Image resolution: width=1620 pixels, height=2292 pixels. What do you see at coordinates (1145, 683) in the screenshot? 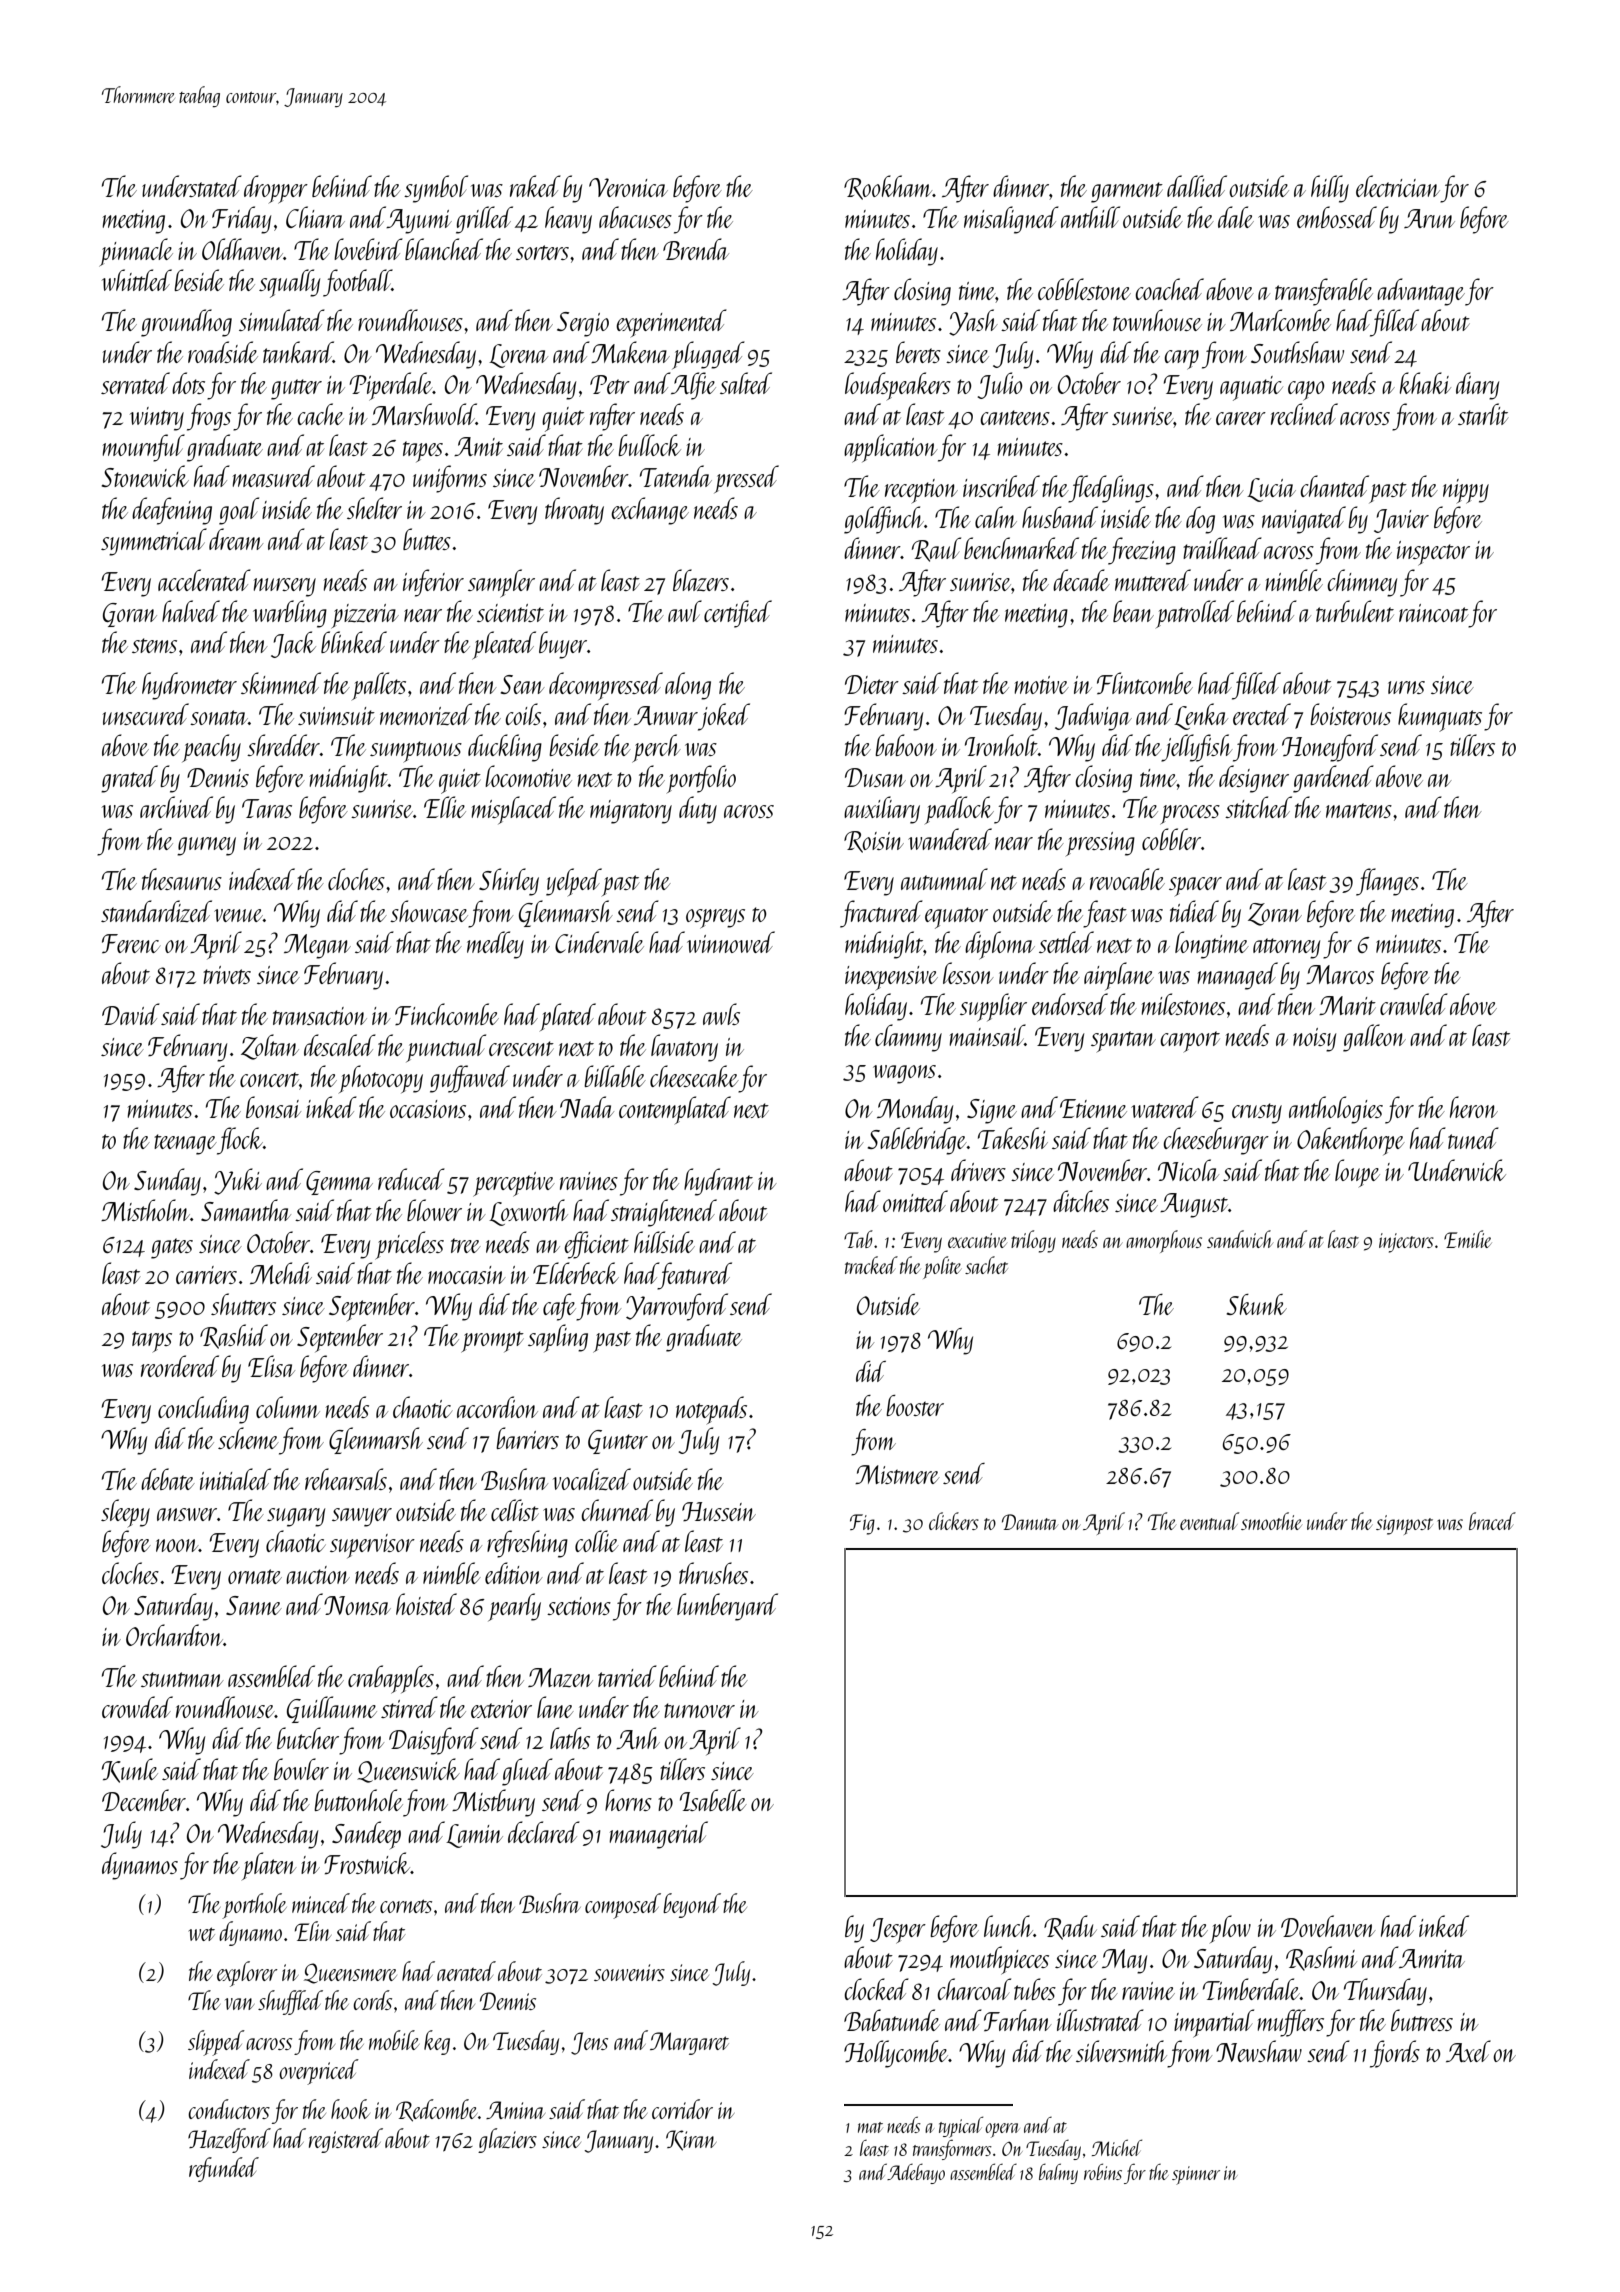
I see `Flintcombe` at bounding box center [1145, 683].
